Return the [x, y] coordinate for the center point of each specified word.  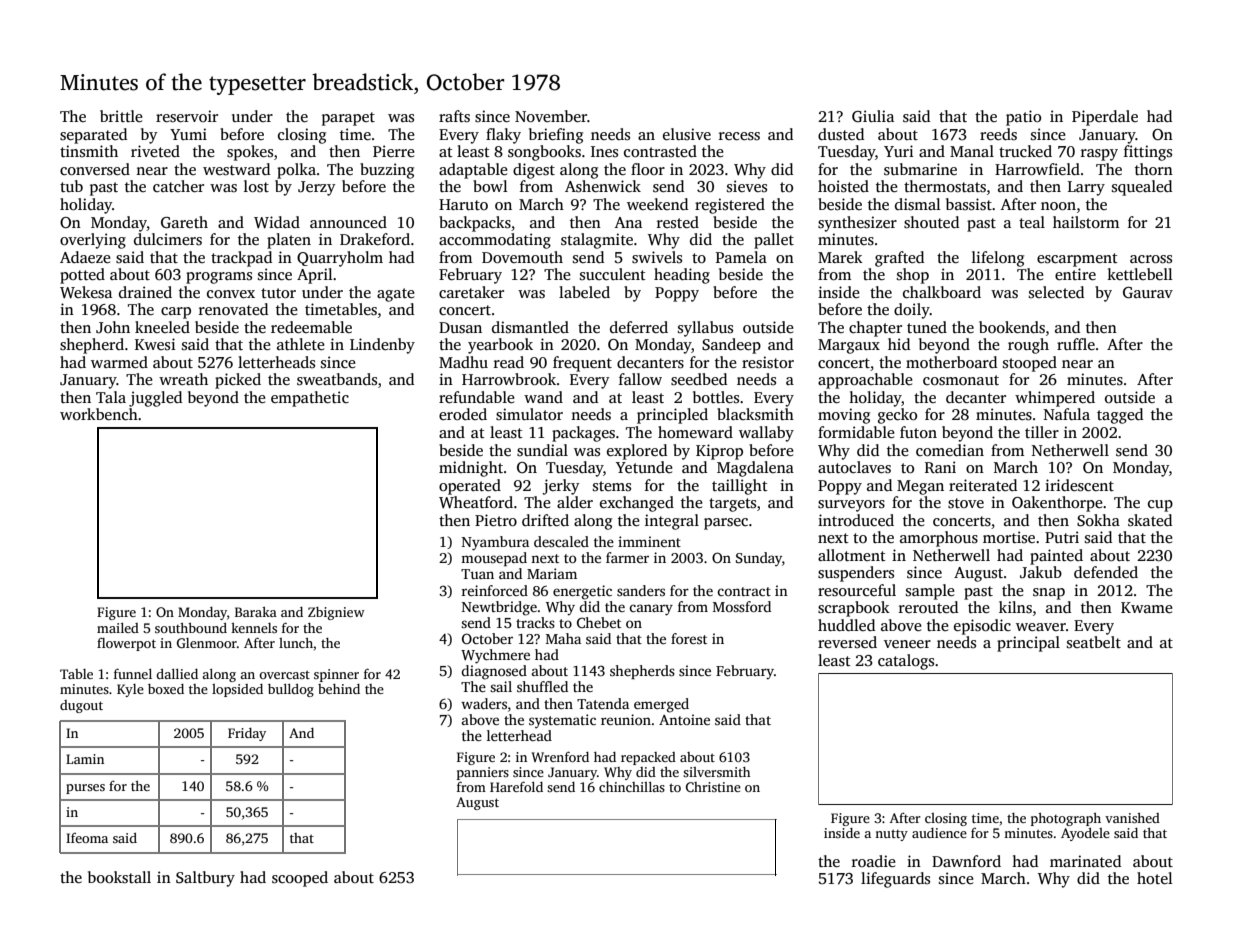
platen [289, 241]
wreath [183, 379]
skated [1150, 520]
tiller [1042, 432]
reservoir [187, 116]
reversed [847, 642]
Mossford [742, 606]
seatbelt [1094, 642]
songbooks [544, 153]
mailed [118, 628]
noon [1058, 206]
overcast [284, 675]
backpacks [475, 224]
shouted [931, 222]
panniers [483, 773]
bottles [716, 397]
